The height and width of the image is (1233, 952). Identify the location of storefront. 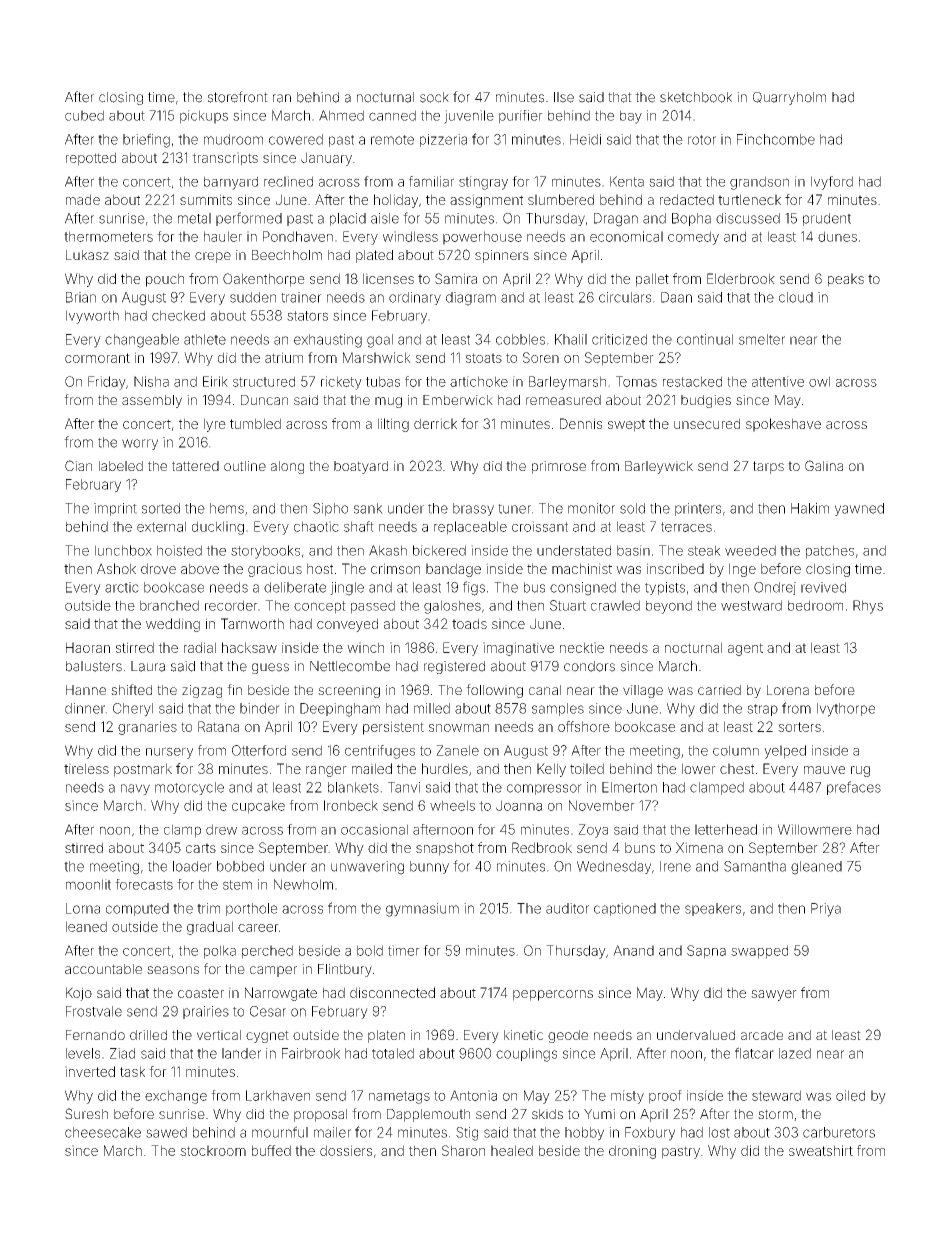
(238, 97).
